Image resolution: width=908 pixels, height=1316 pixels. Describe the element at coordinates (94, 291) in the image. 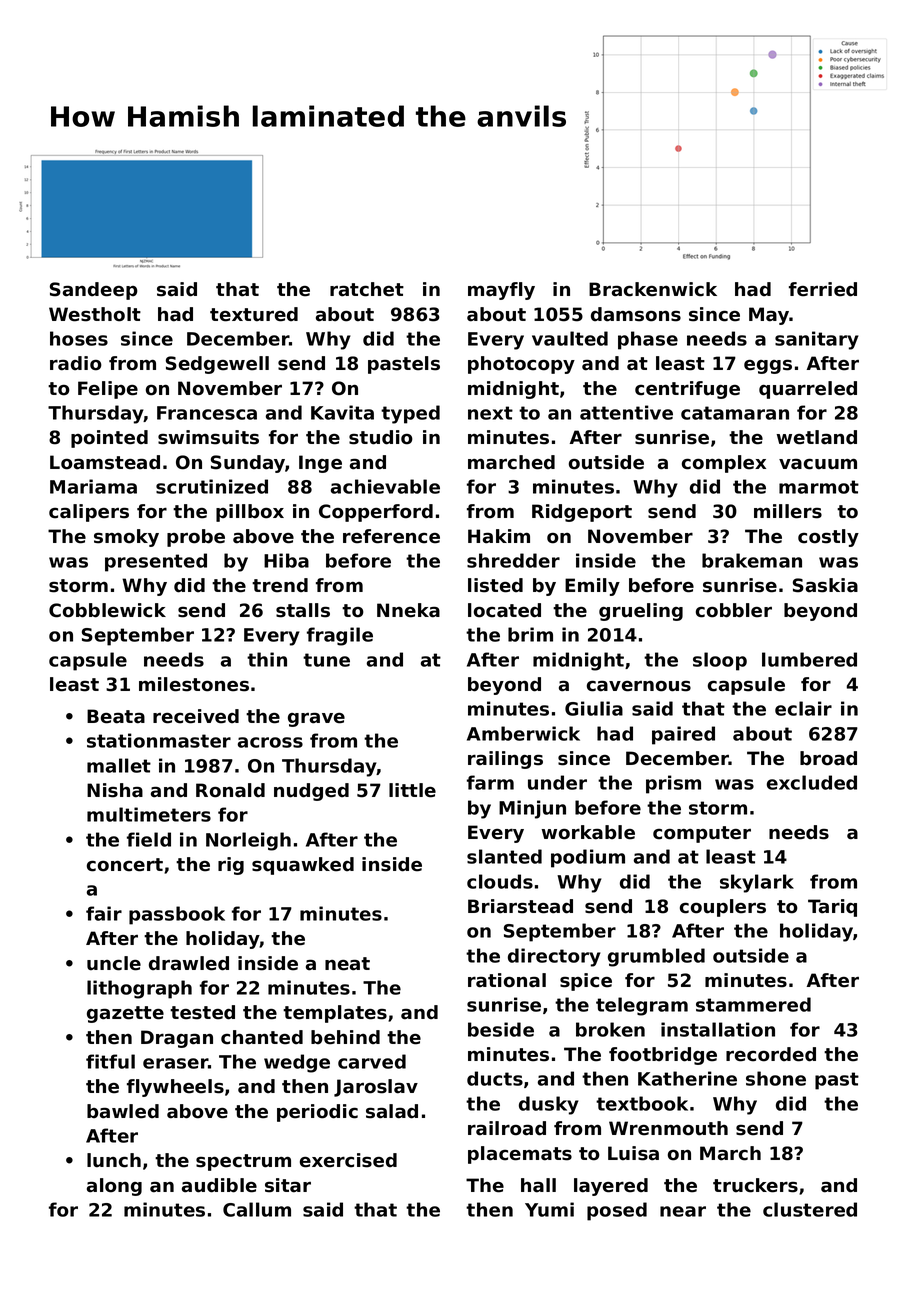

I see `Sandeep` at that location.
